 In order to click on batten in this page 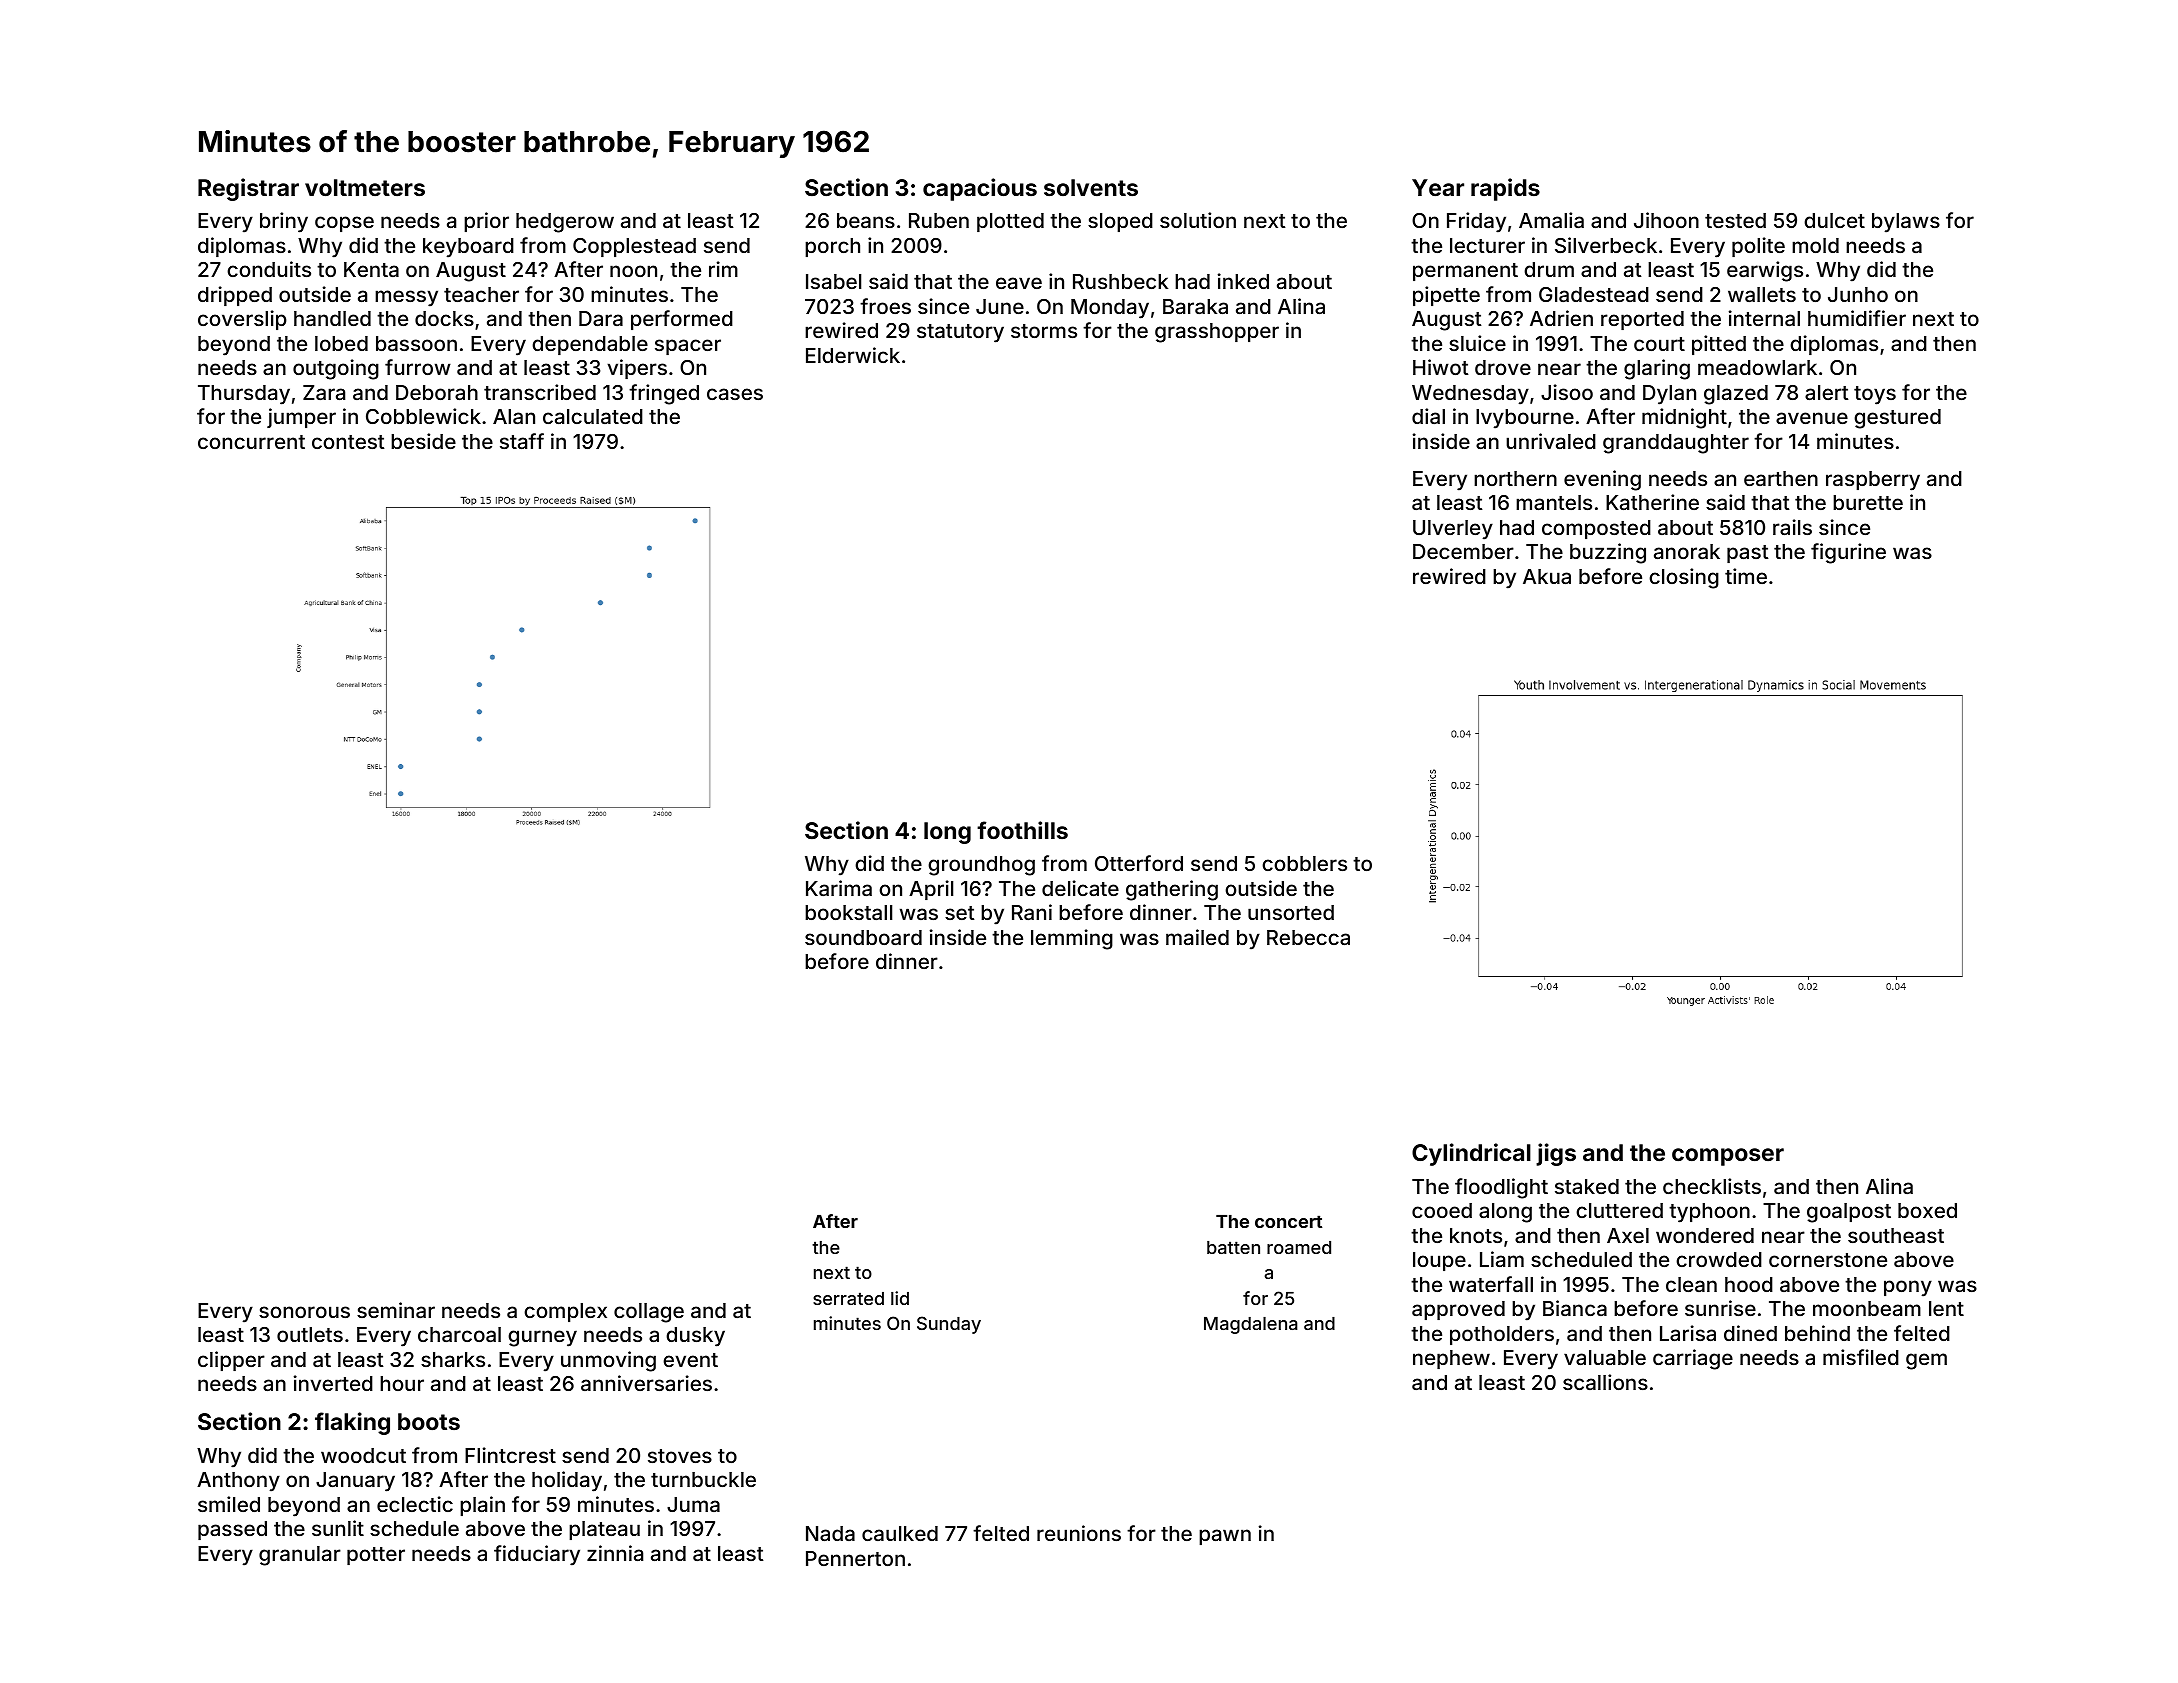, I will do `click(1233, 1247)`.
